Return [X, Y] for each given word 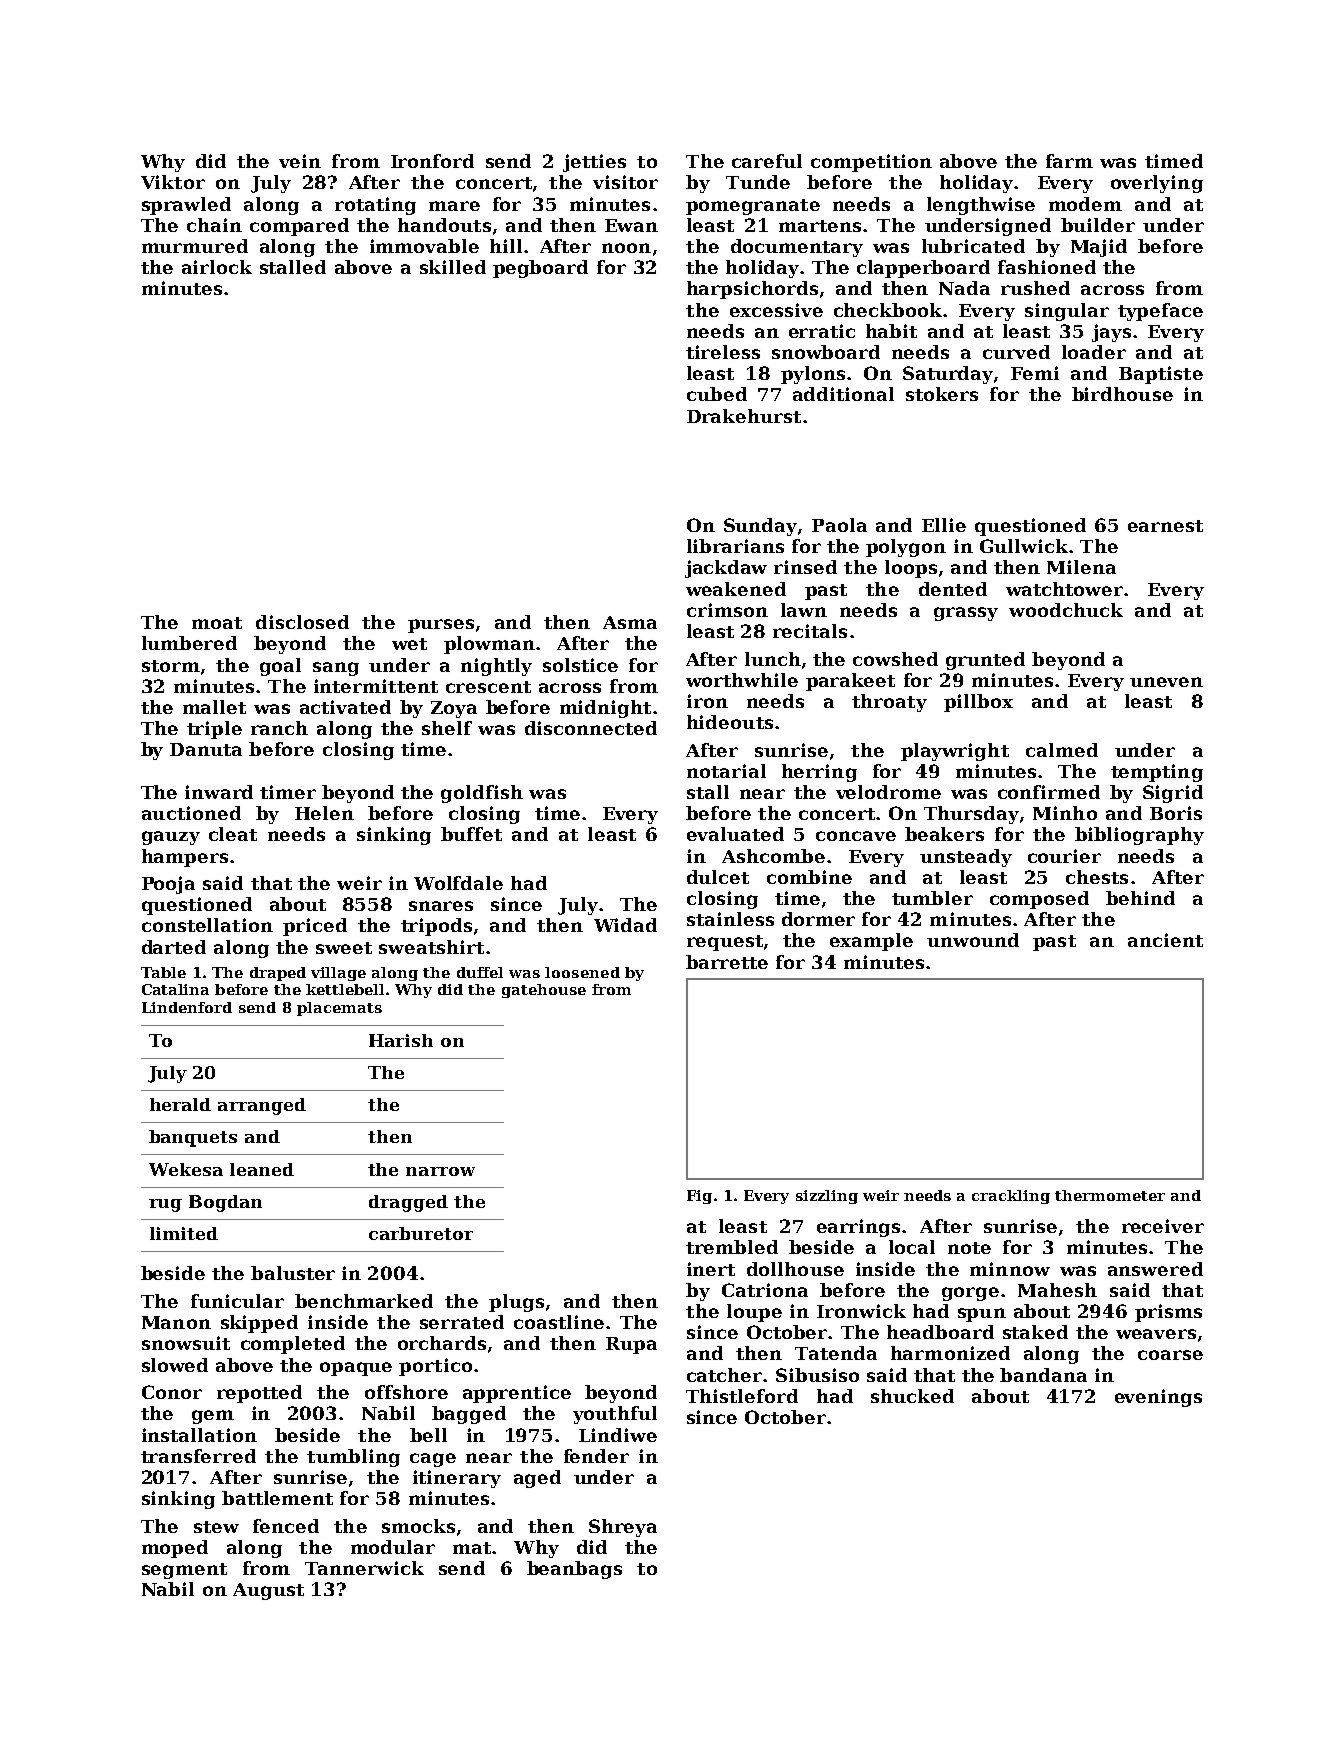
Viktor [173, 182]
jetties [594, 163]
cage [433, 1460]
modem [1085, 204]
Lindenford [187, 1007]
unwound [973, 940]
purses [441, 626]
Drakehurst [744, 416]
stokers [942, 394]
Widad [625, 925]
